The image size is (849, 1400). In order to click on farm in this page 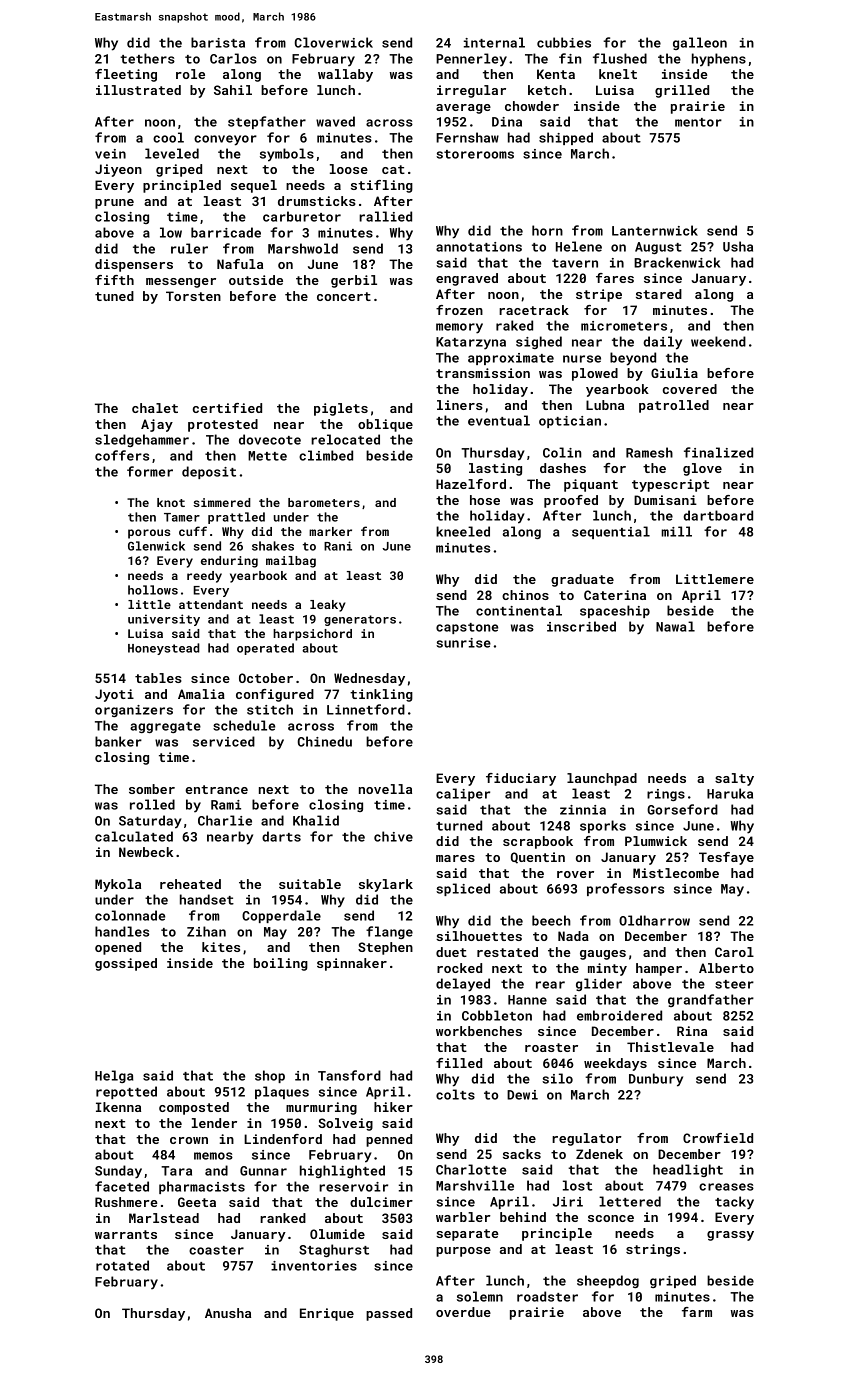, I will do `click(697, 1312)`.
